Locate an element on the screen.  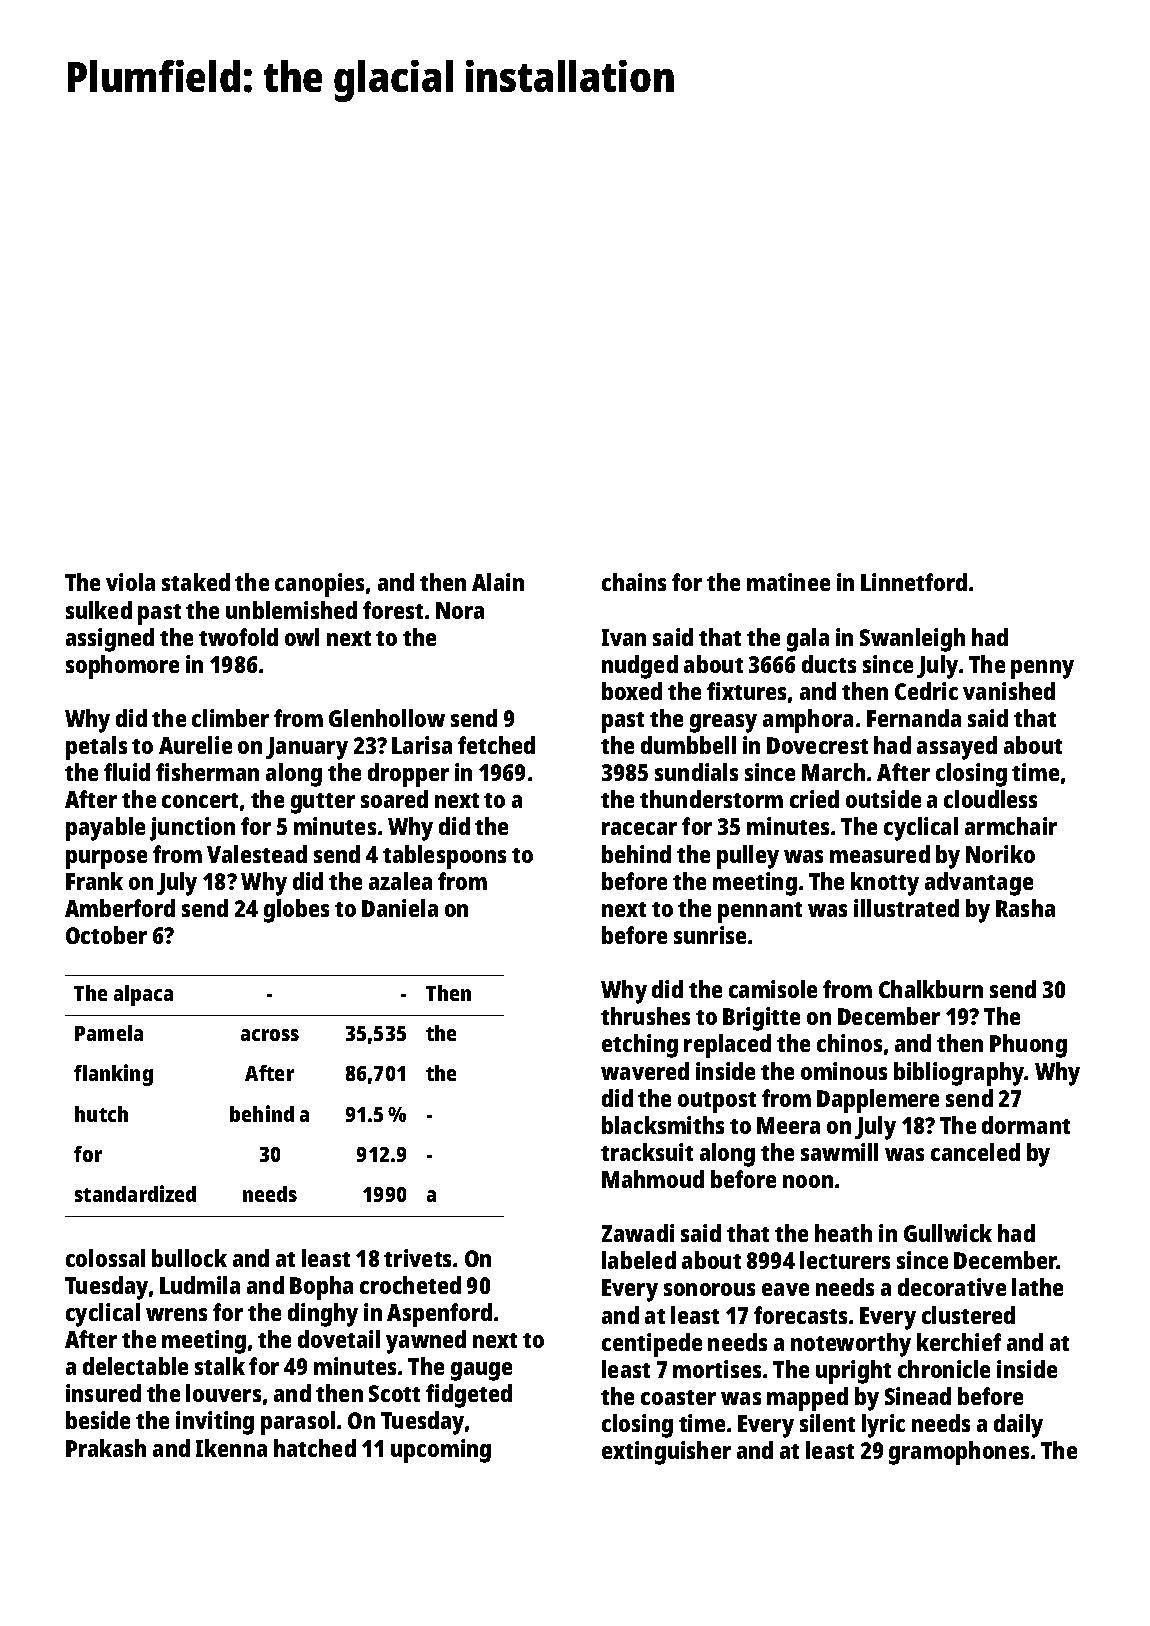
sophomore is located at coordinates (122, 667).
